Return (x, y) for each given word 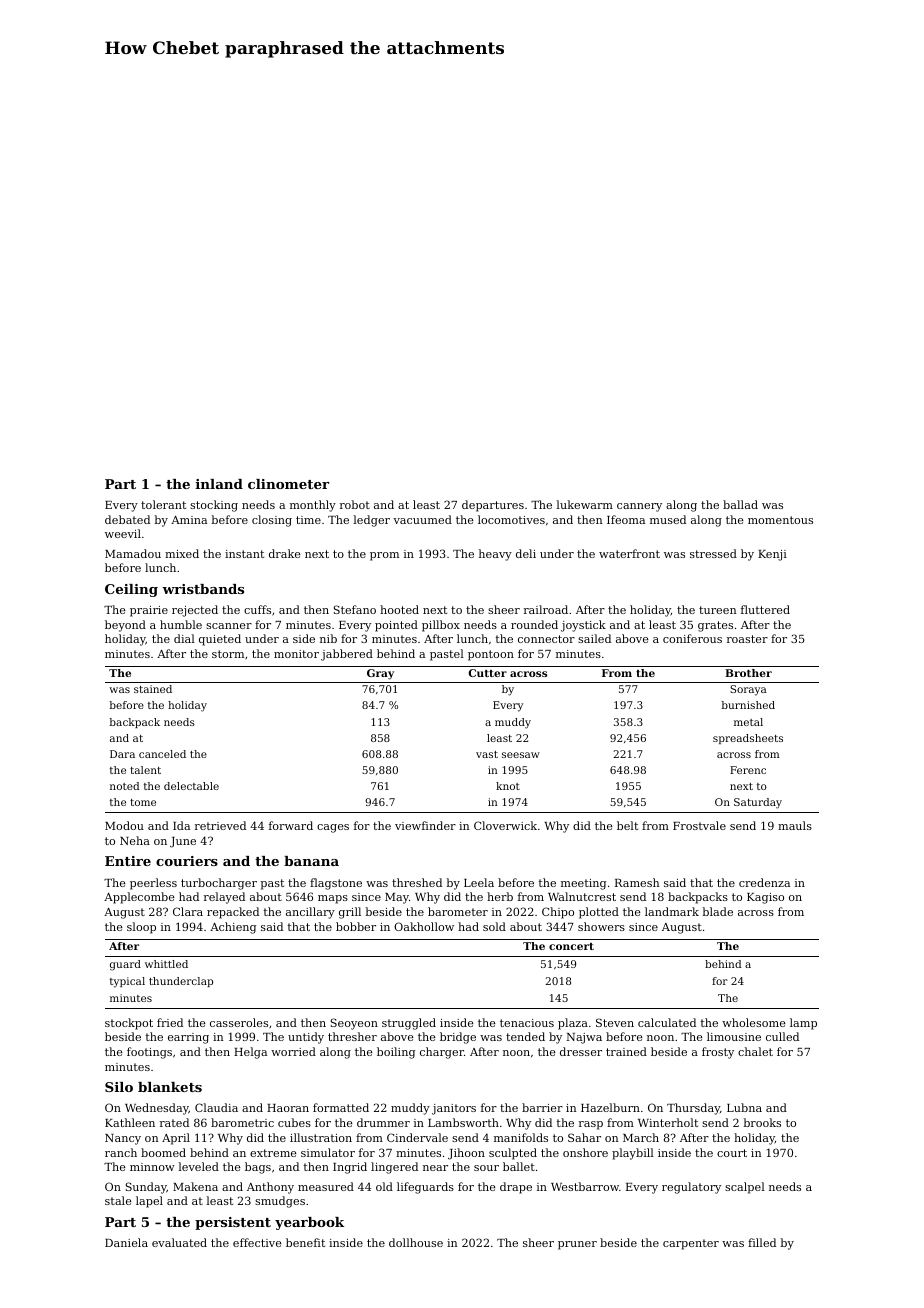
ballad (740, 504)
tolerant (163, 504)
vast (487, 754)
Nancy (123, 1139)
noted (124, 786)
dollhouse (416, 1242)
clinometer (288, 484)
